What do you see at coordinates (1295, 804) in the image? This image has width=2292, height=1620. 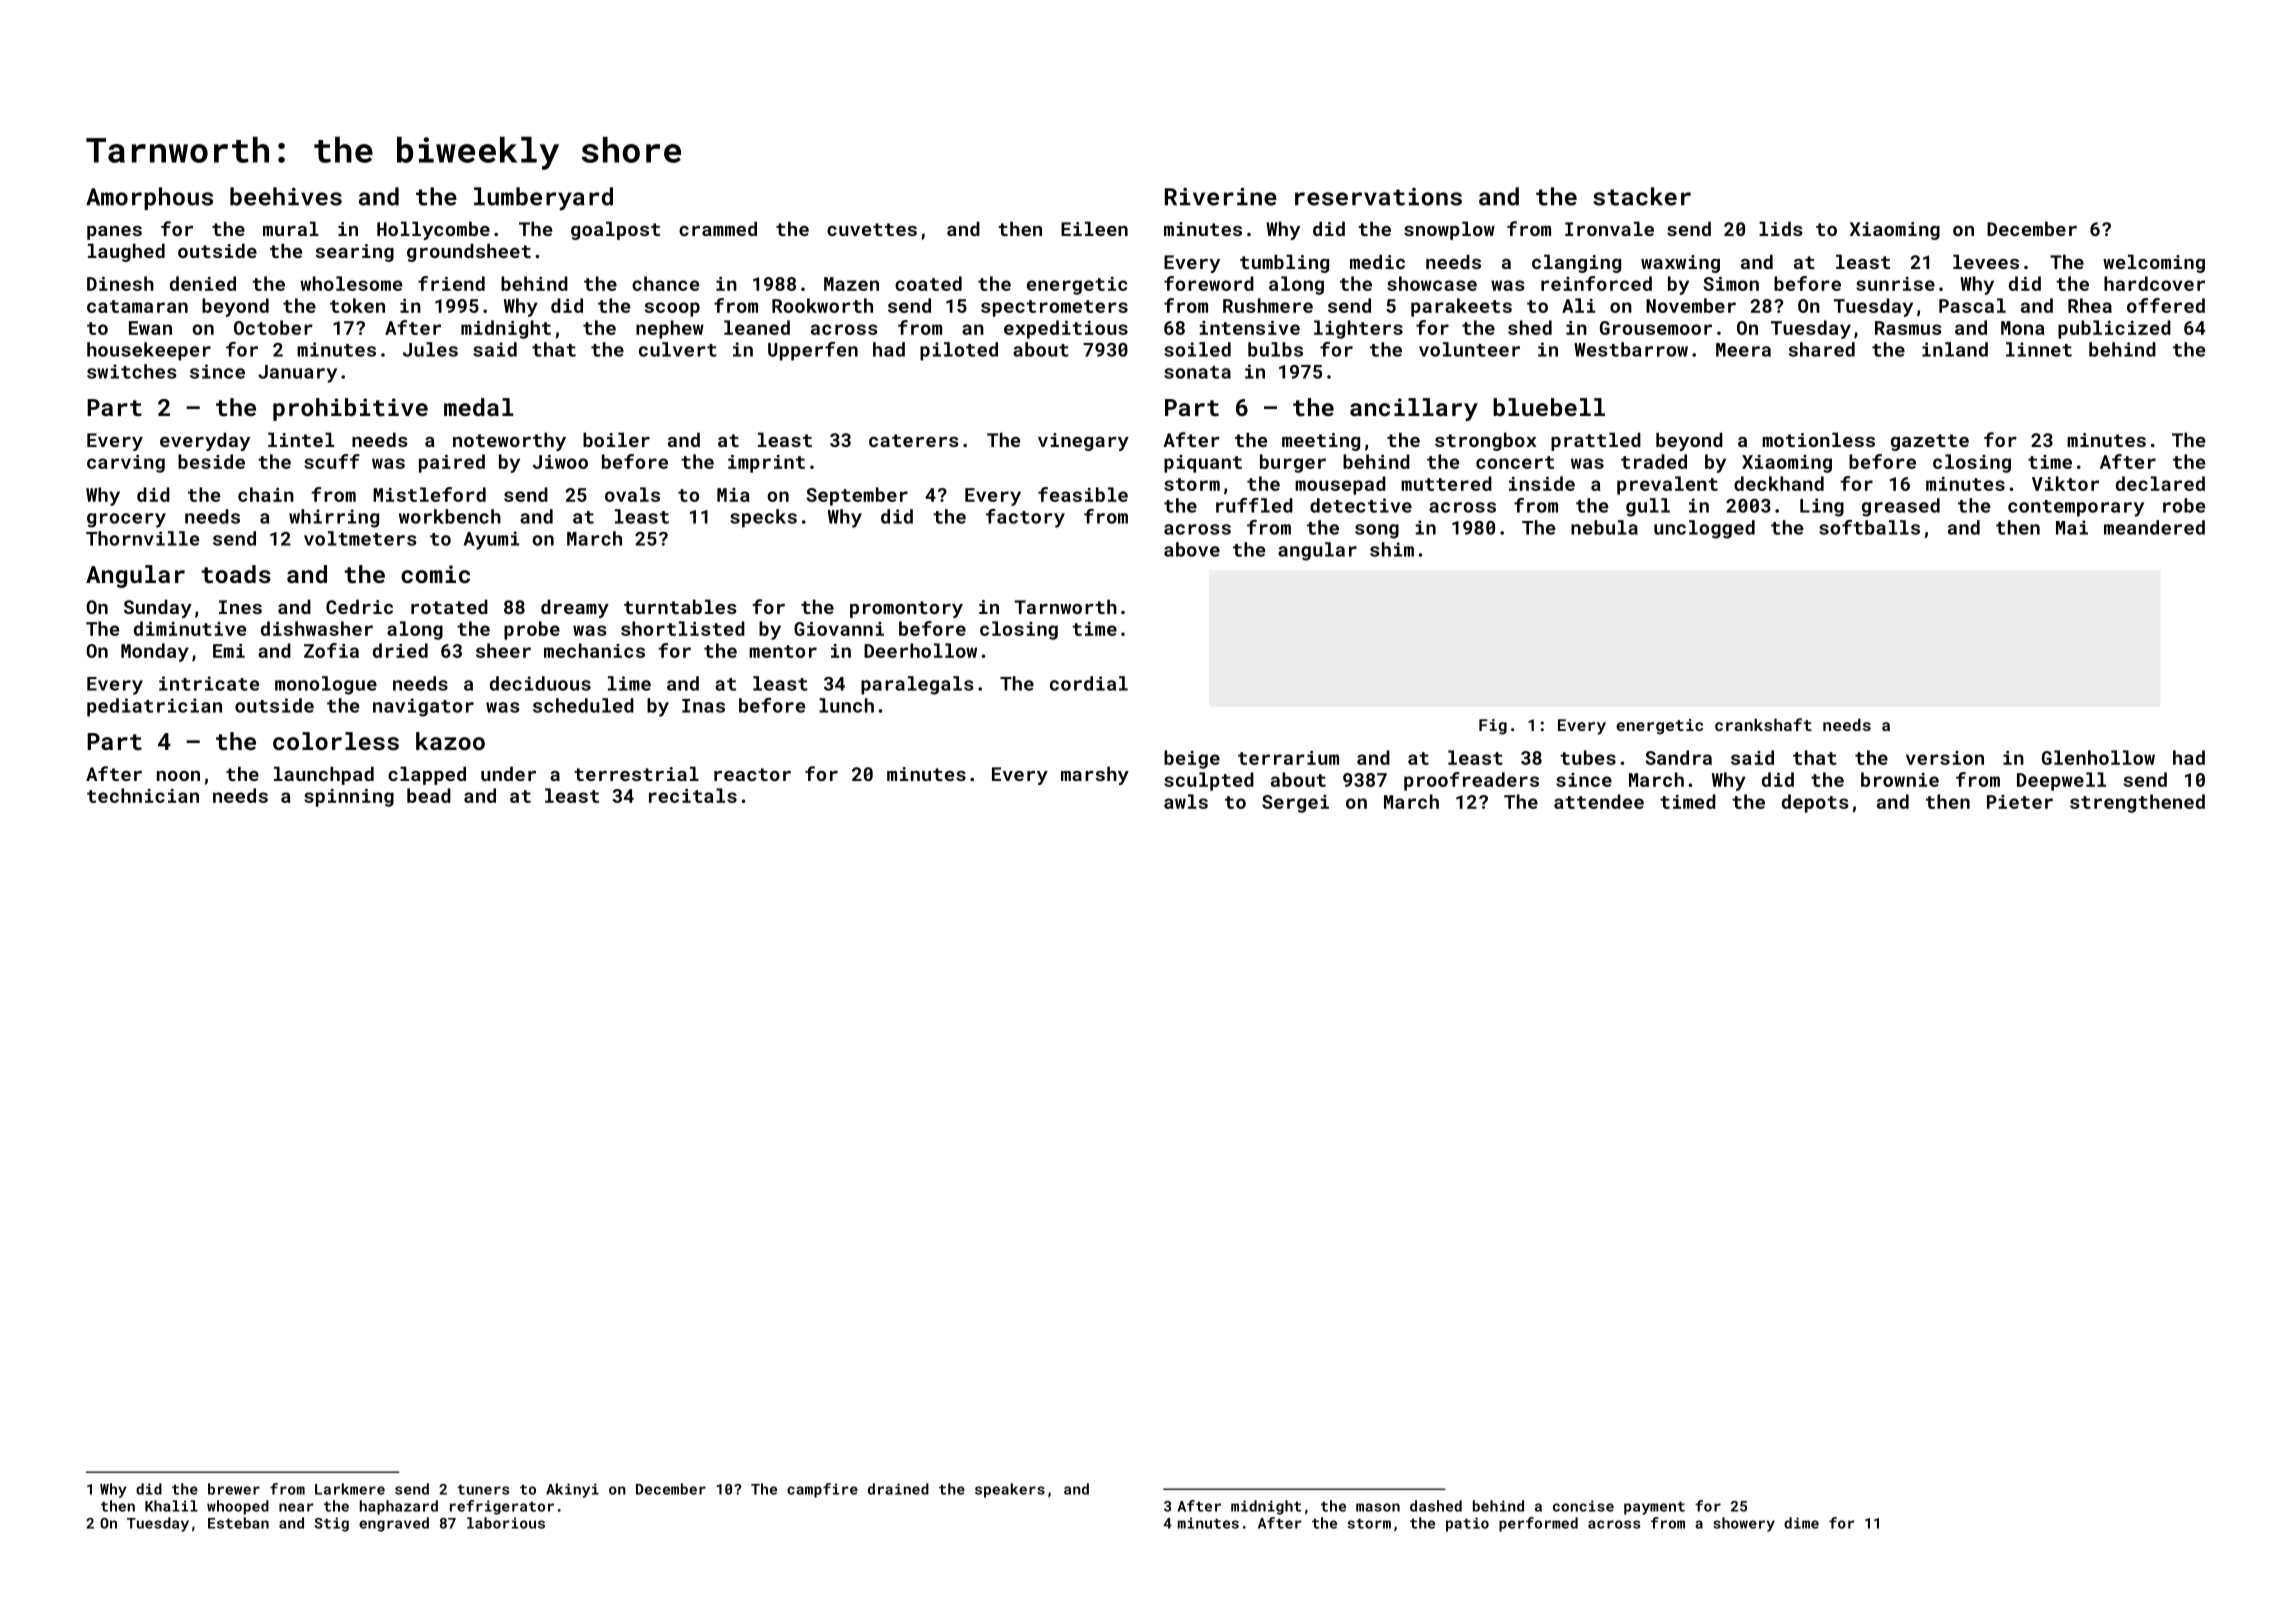 I see `Sergei` at bounding box center [1295, 804].
